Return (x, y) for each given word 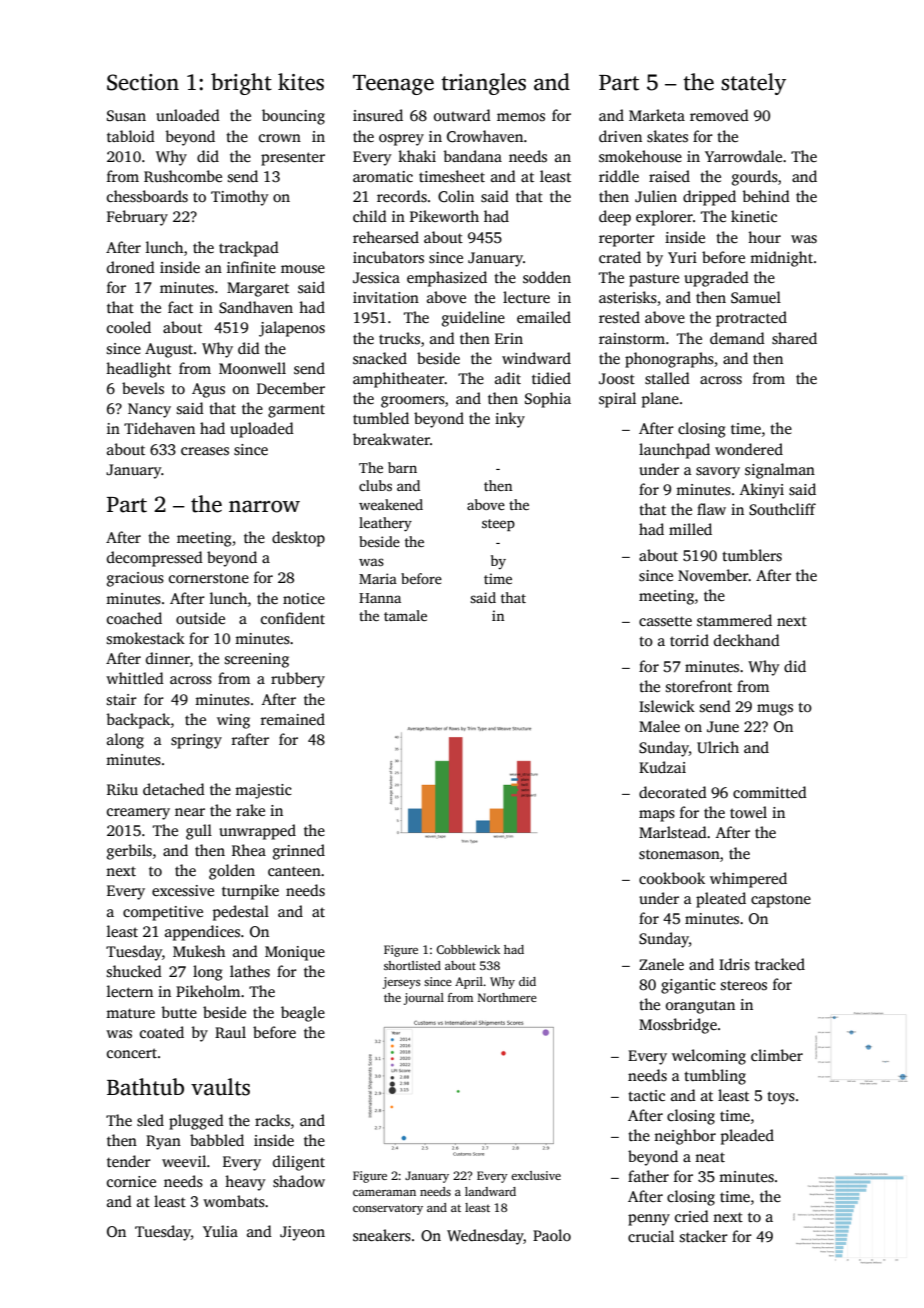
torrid (689, 640)
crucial (651, 1236)
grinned (299, 852)
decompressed (155, 559)
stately (753, 84)
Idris (734, 964)
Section (143, 82)
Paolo (552, 1235)
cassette (665, 621)
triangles (483, 84)
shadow (299, 1181)
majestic (263, 791)
